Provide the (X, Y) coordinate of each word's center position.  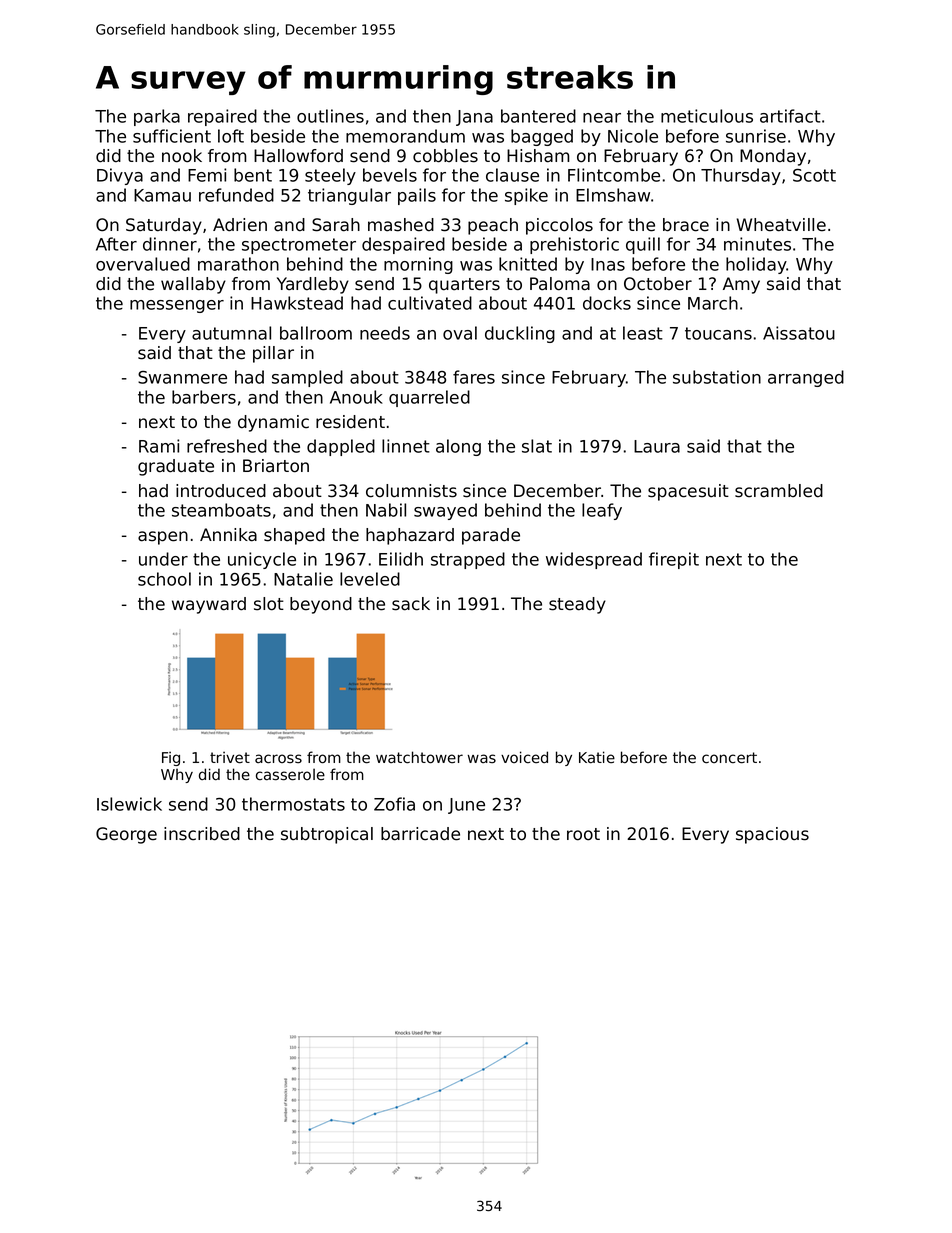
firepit (674, 560)
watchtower (419, 757)
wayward (209, 605)
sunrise (756, 136)
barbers (204, 397)
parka (157, 117)
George (126, 835)
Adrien (240, 225)
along (458, 447)
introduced (221, 491)
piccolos (559, 226)
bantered (538, 116)
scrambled (779, 491)
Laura (657, 446)
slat (537, 446)
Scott (814, 175)
